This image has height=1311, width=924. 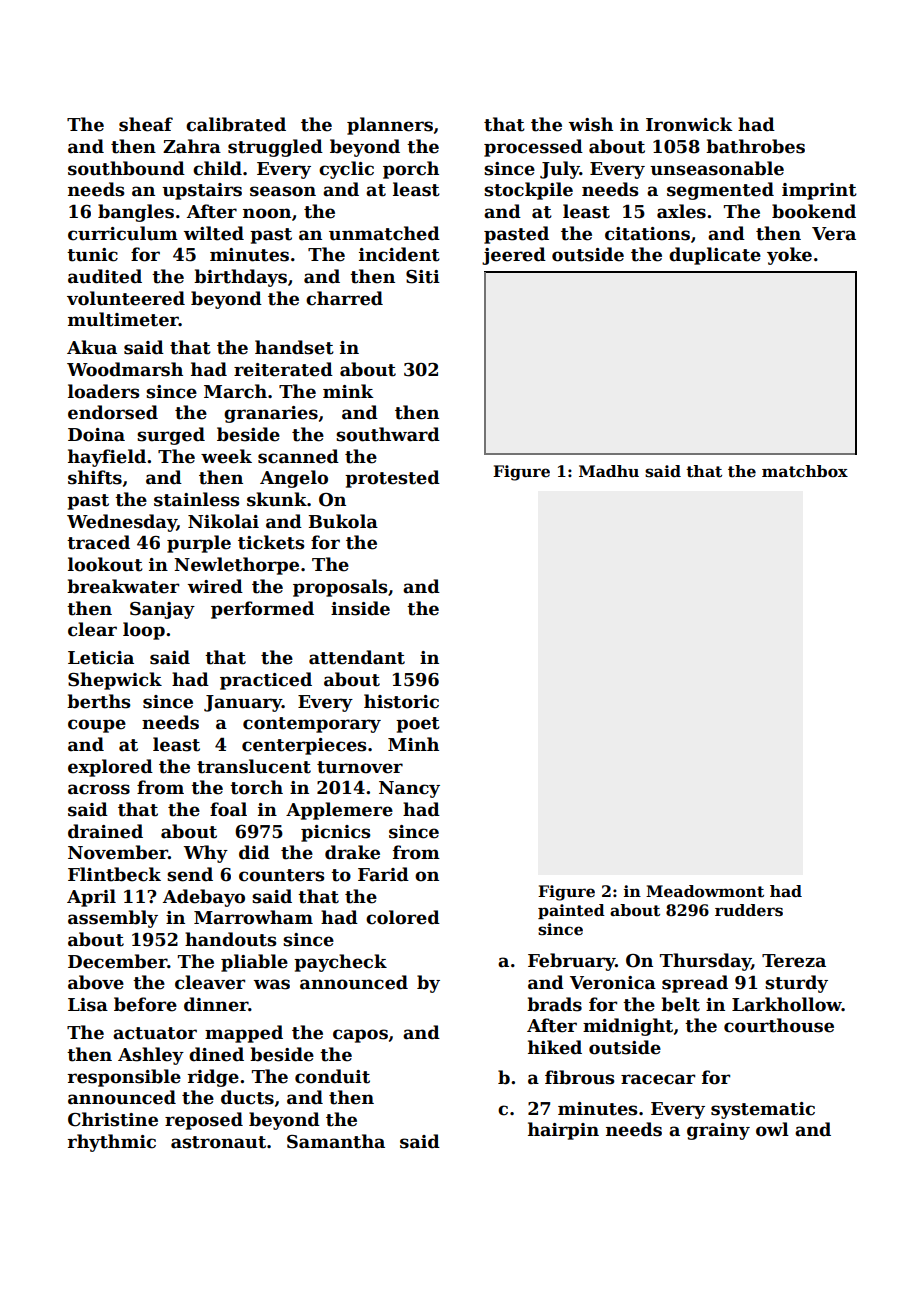 I want to click on struggled, so click(x=275, y=148).
